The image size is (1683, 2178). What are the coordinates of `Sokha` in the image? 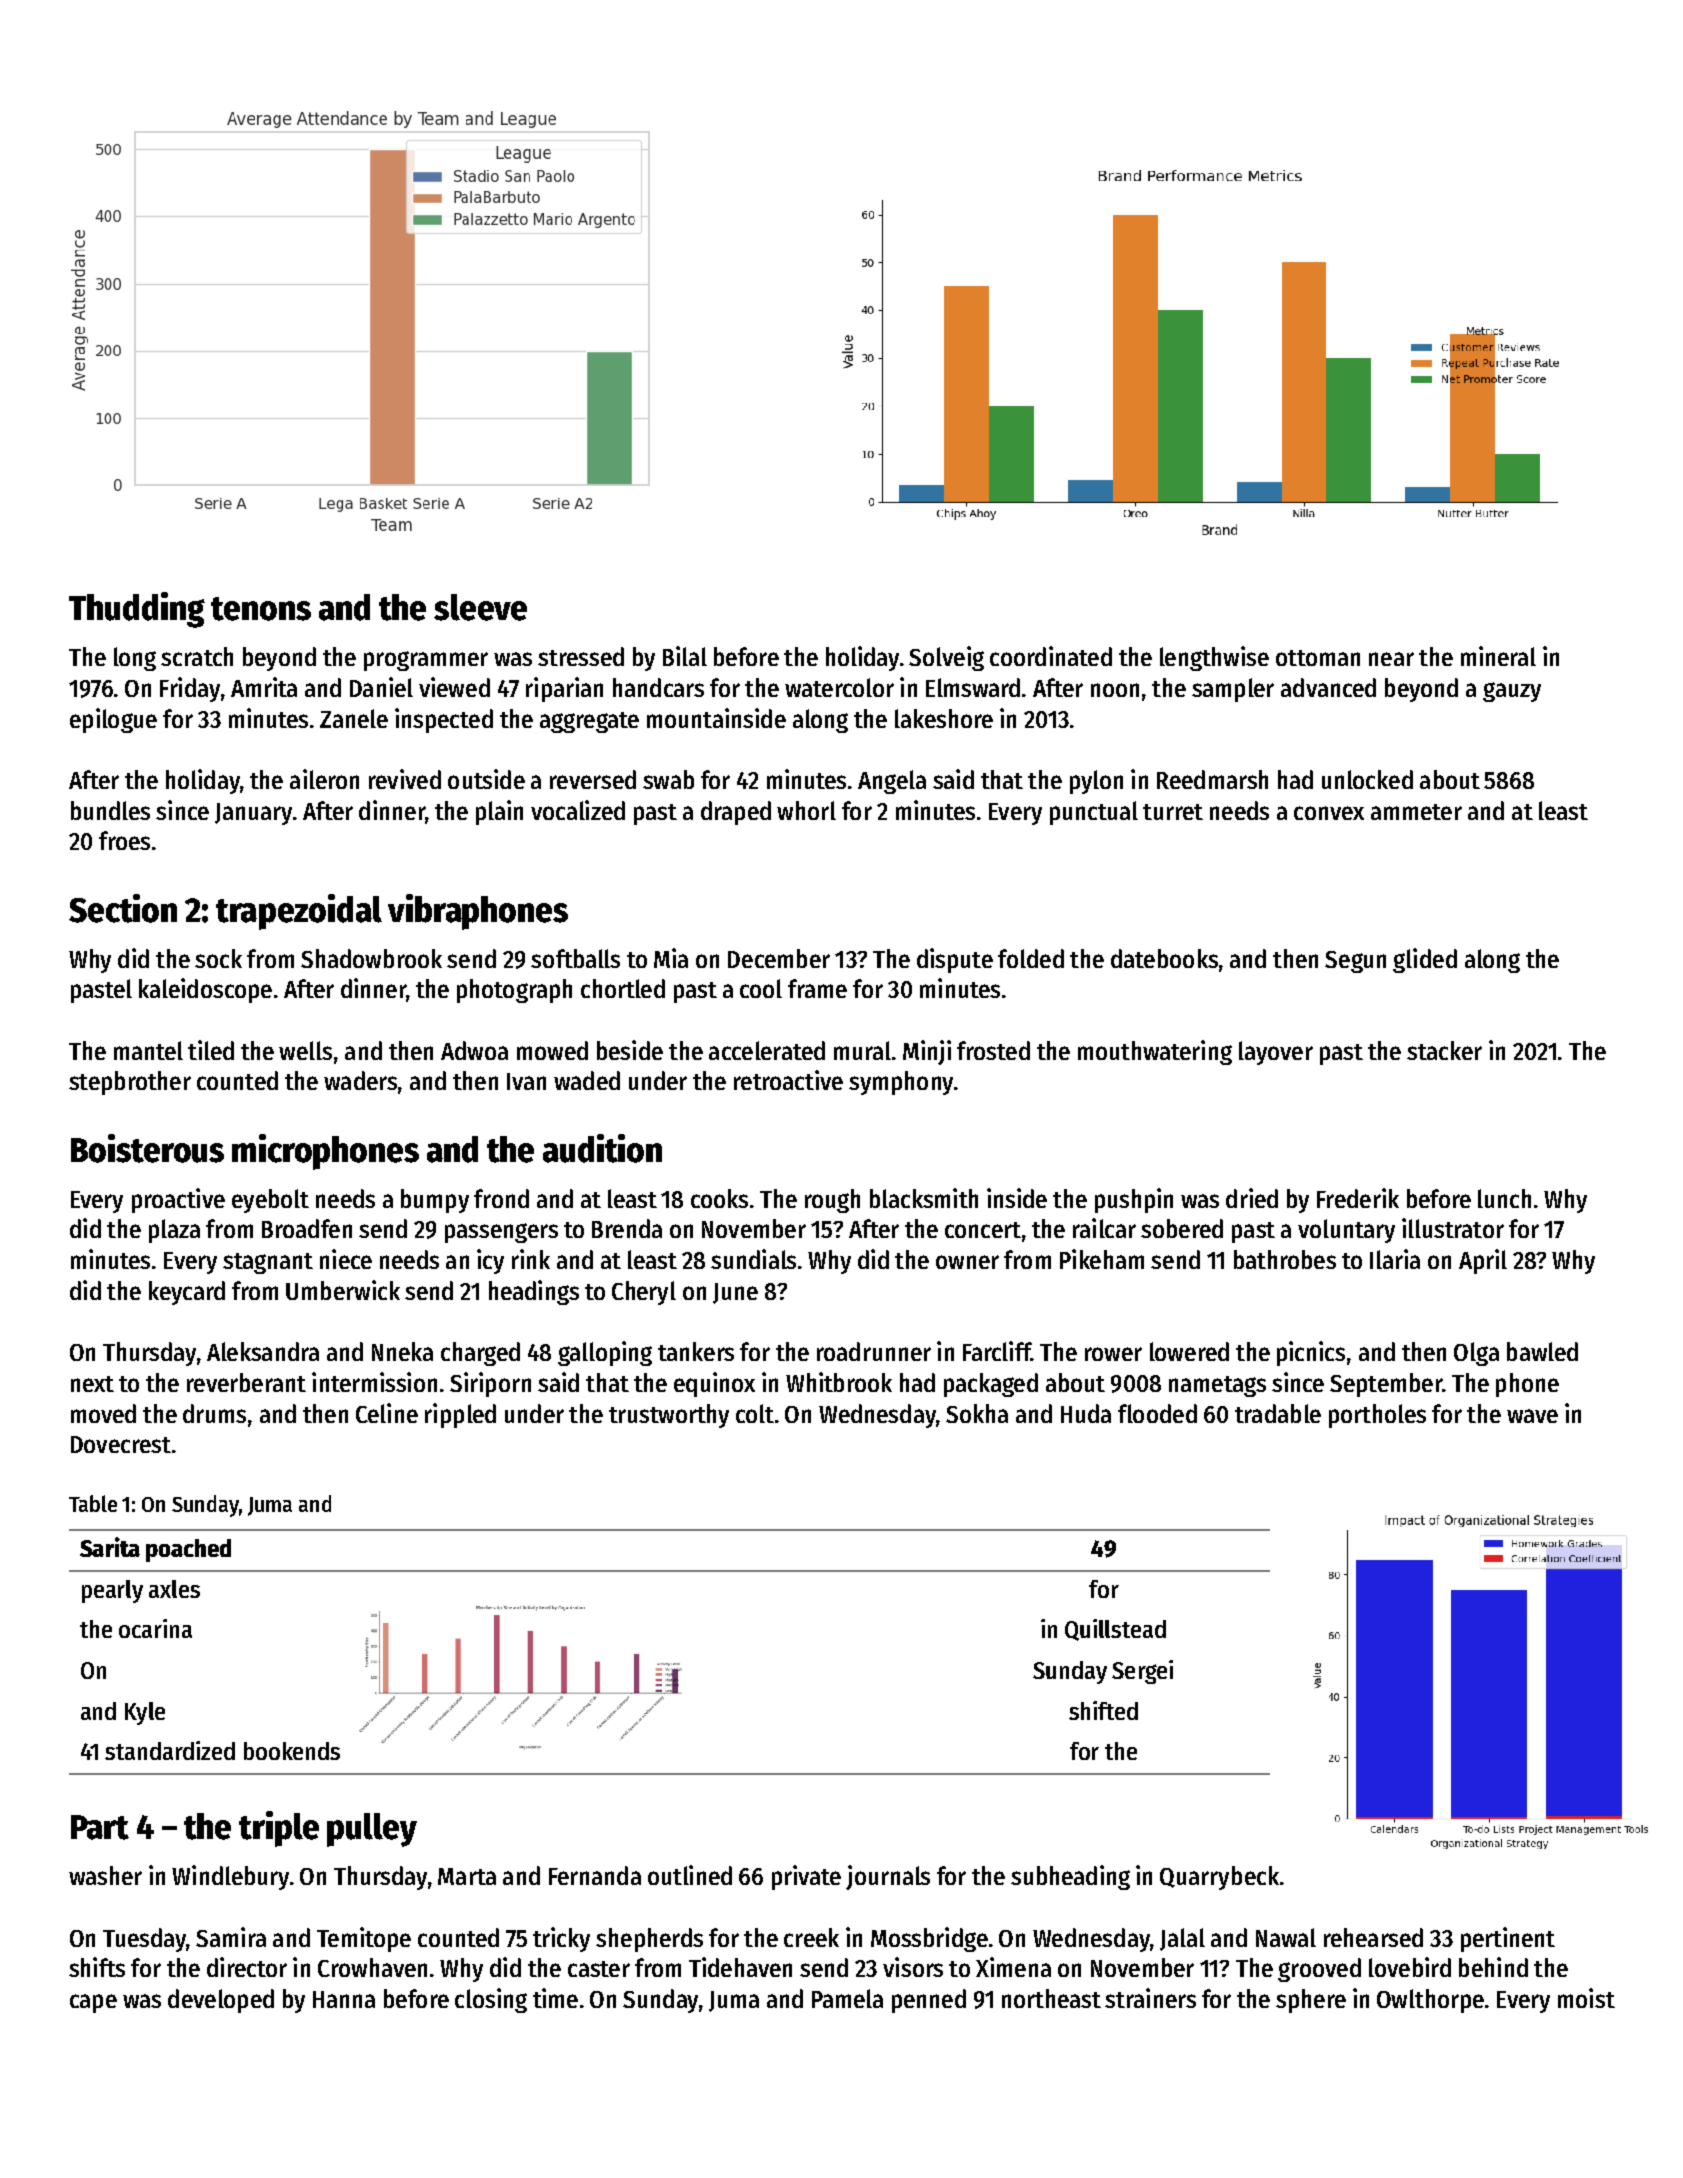 It's located at (977, 1413).
